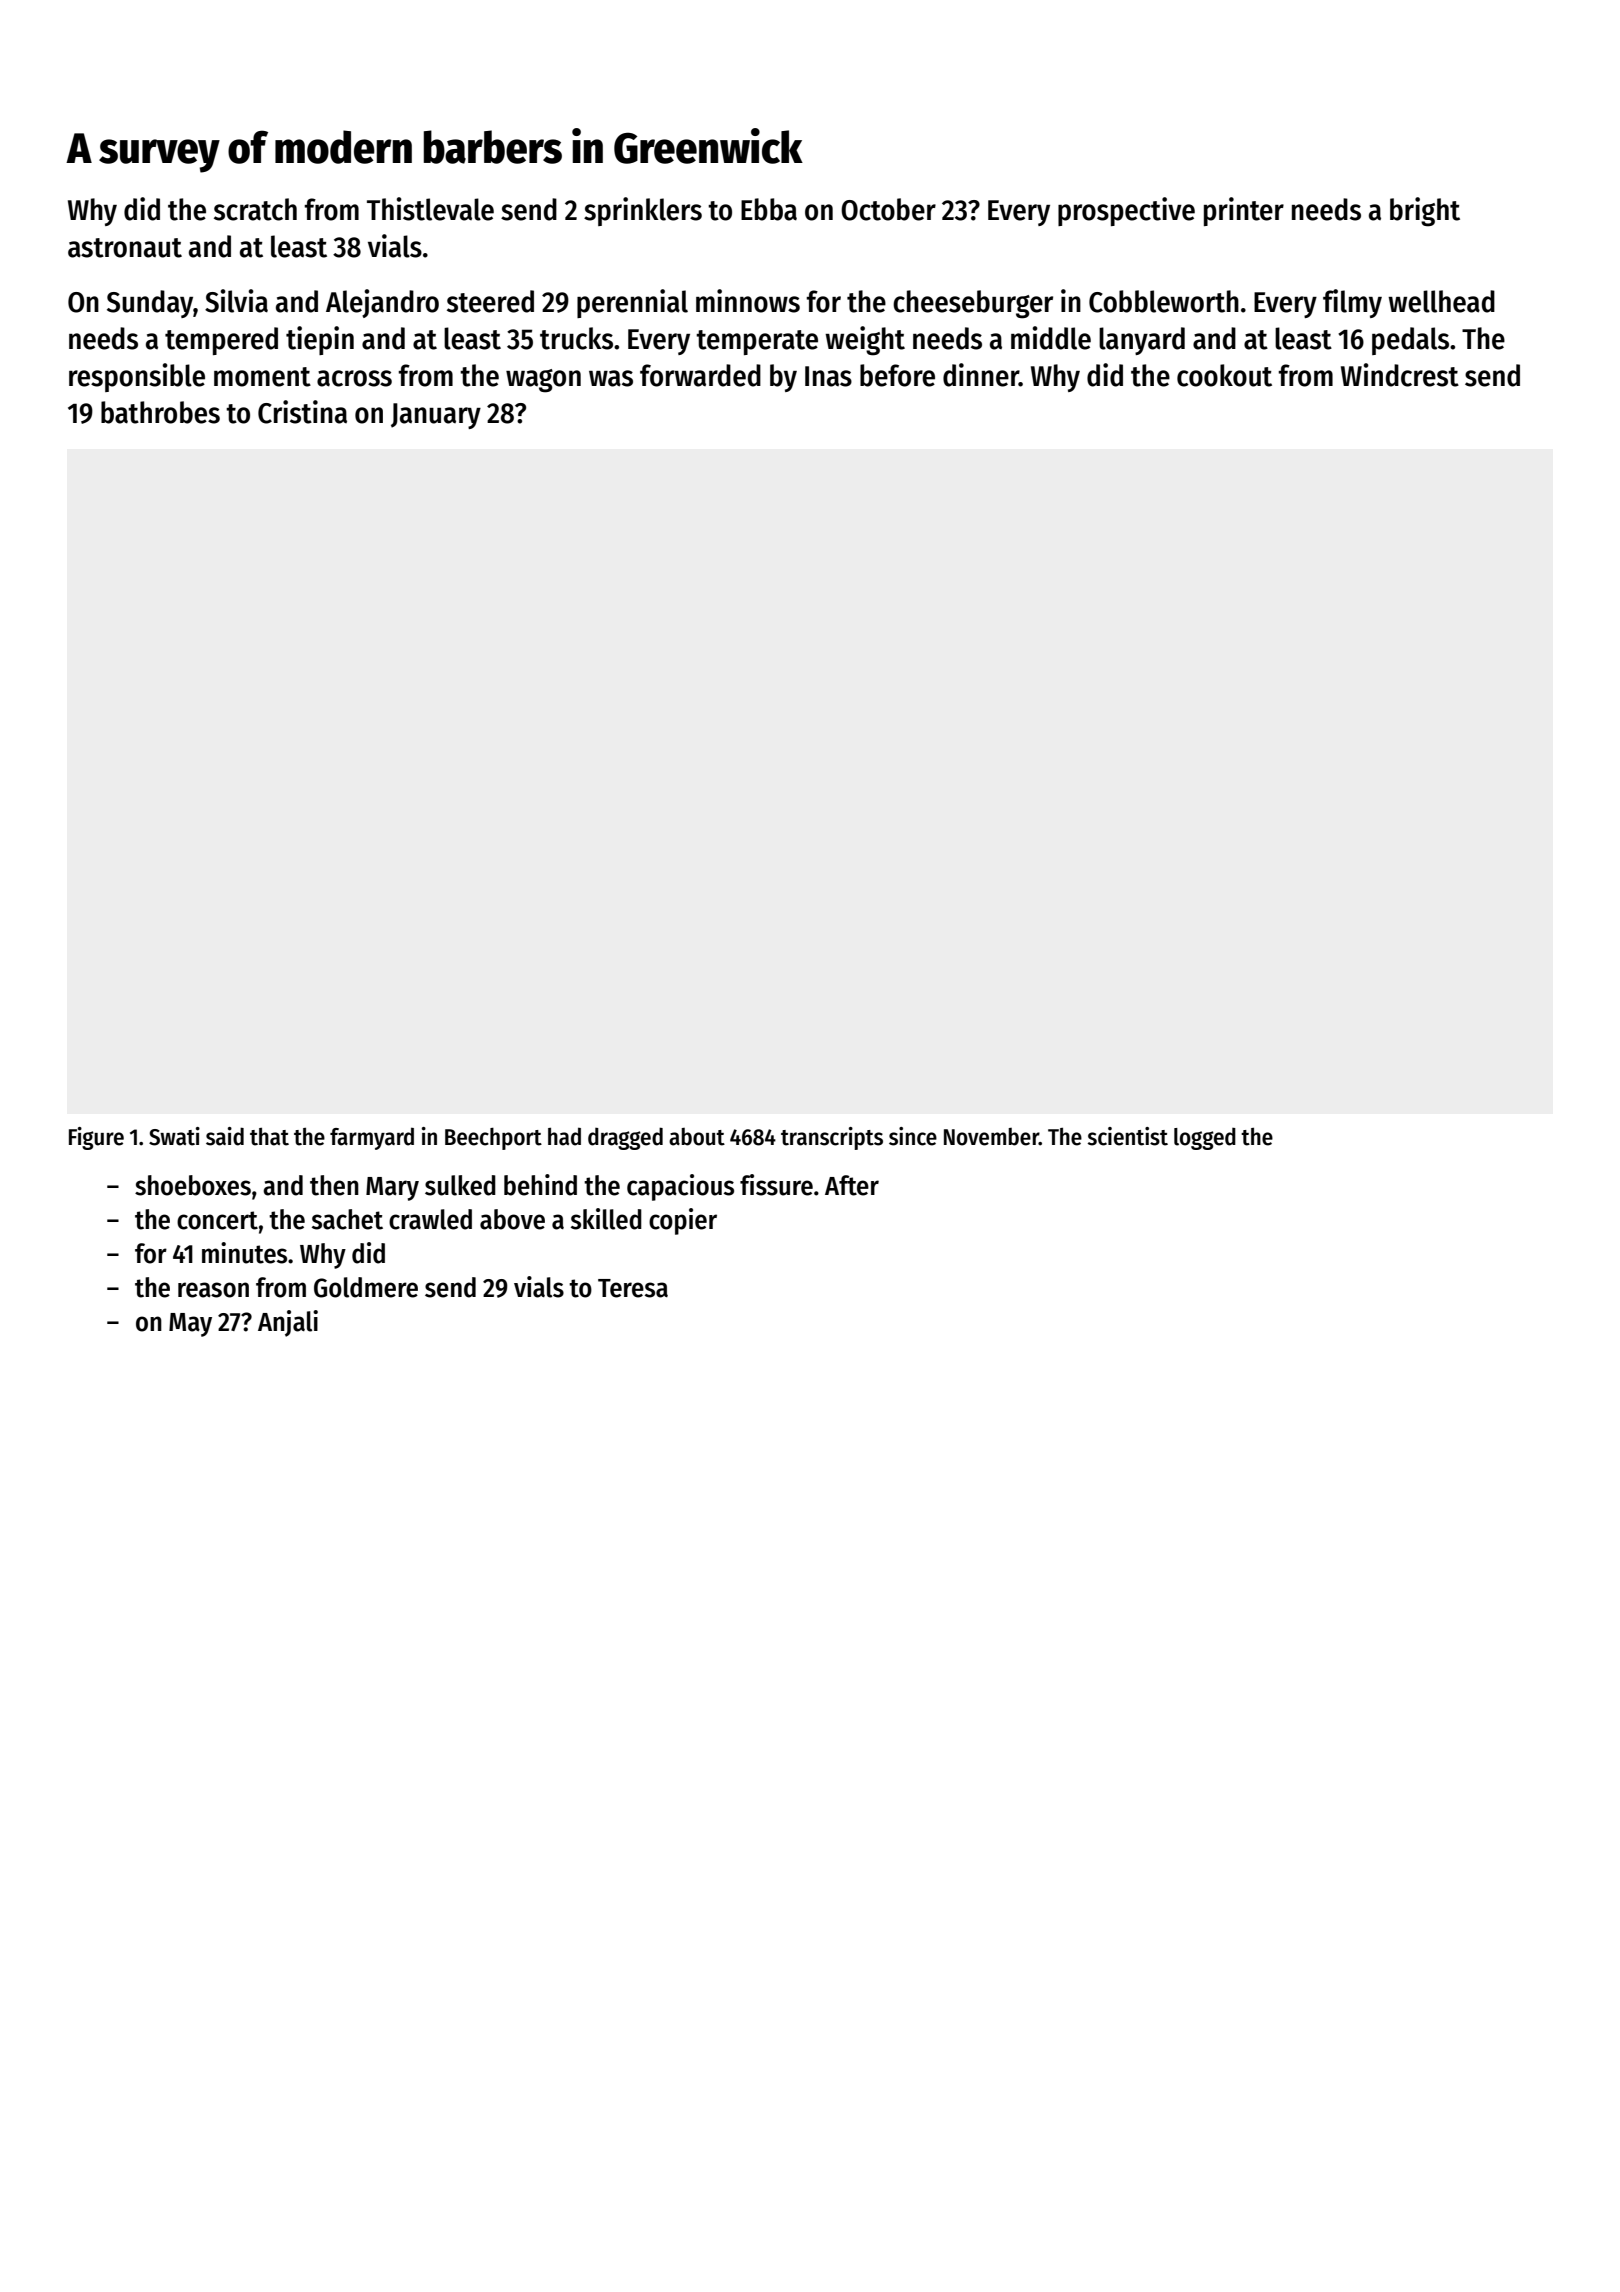 The width and height of the page is (1620, 2292). I want to click on had, so click(564, 1136).
